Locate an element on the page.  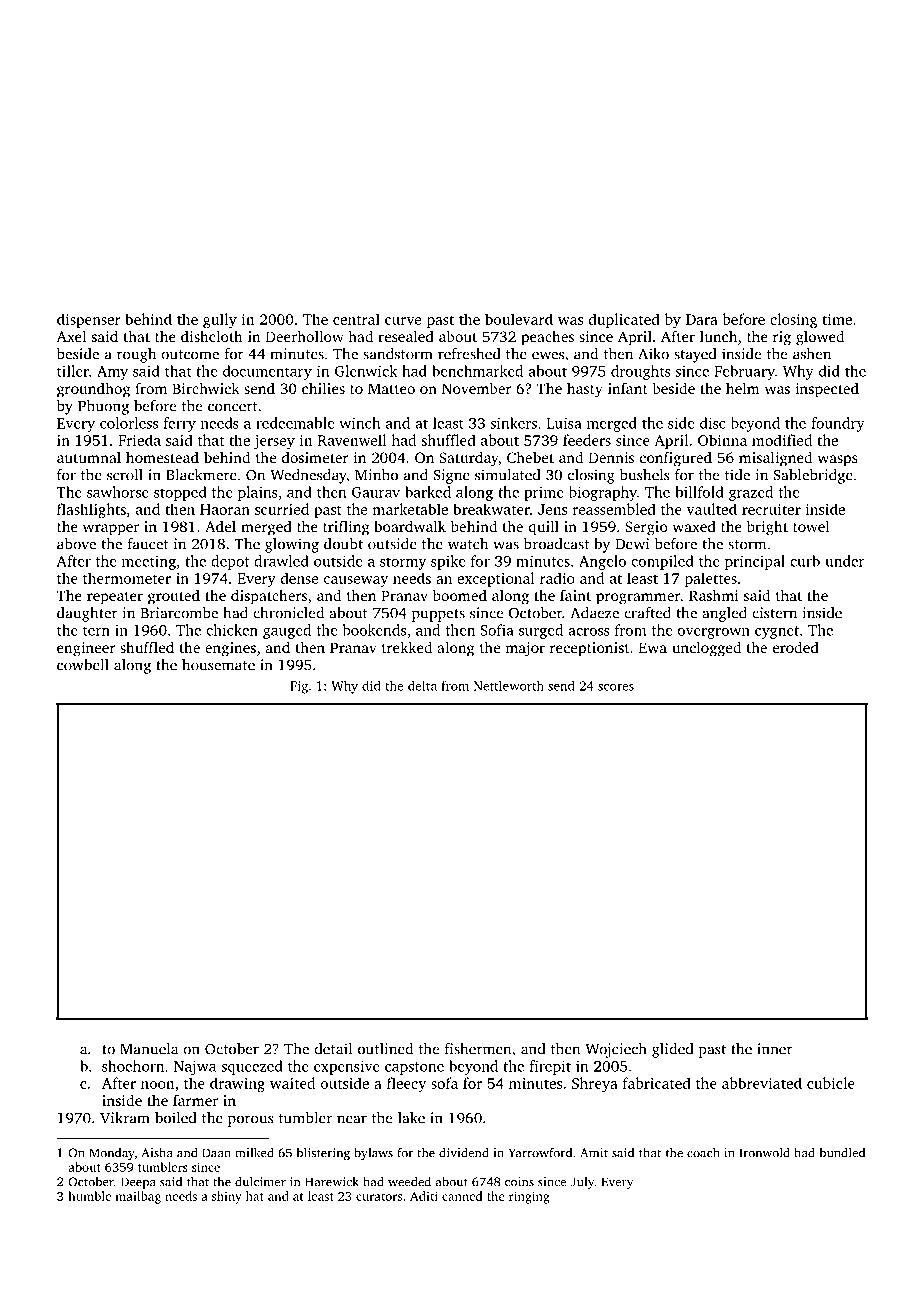
Chebet is located at coordinates (530, 457).
